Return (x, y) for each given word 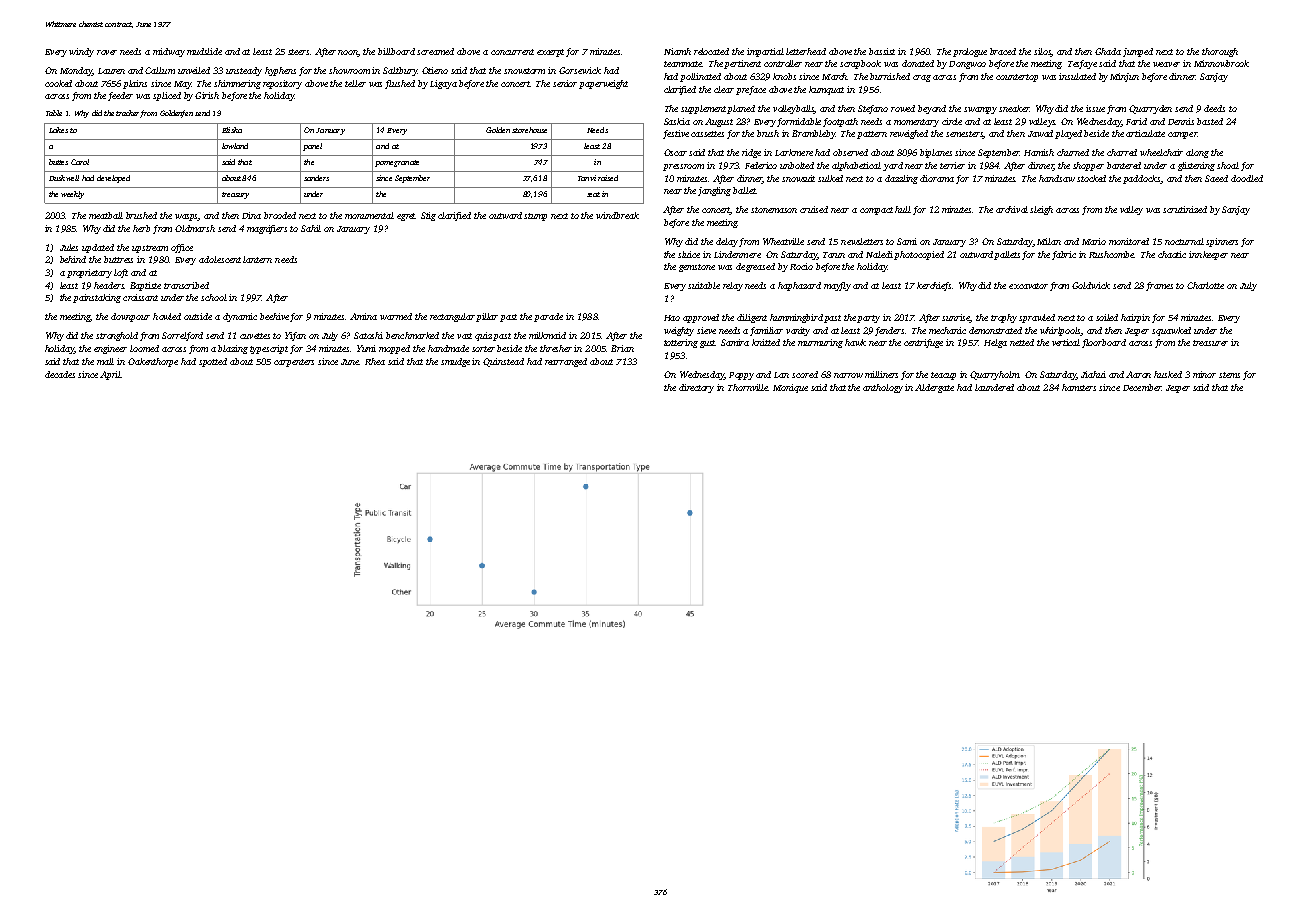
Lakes (58, 130)
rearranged (566, 362)
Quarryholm (995, 375)
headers (109, 285)
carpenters (294, 363)
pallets (1007, 255)
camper (1182, 135)
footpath (840, 122)
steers (298, 52)
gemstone (697, 268)
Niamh (677, 51)
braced (1003, 51)
